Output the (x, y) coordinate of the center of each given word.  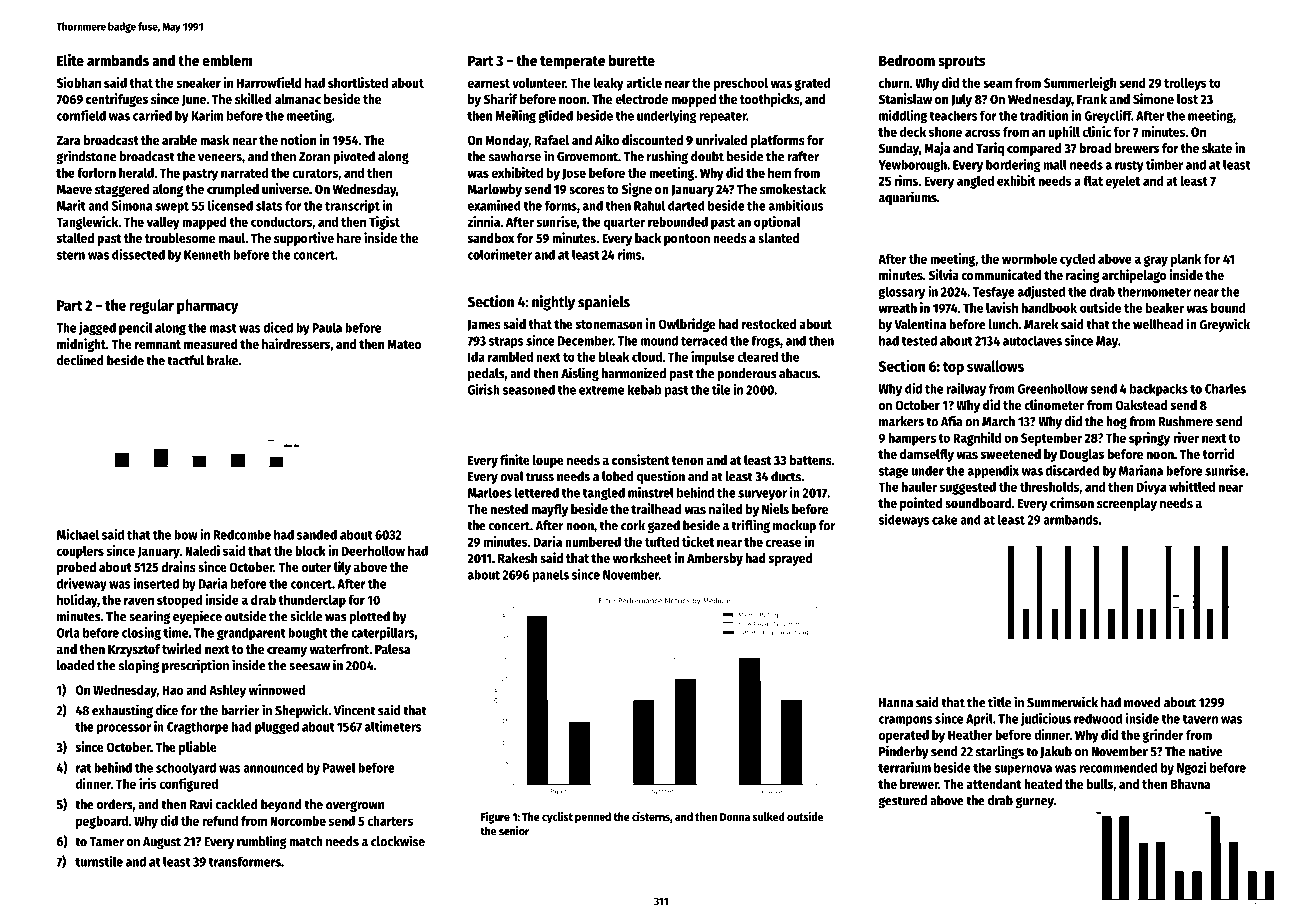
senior (514, 831)
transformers (244, 861)
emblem (227, 60)
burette (632, 60)
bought (308, 634)
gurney (1035, 802)
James (484, 325)
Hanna (896, 703)
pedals (486, 374)
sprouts (962, 62)
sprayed (790, 559)
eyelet (1123, 182)
